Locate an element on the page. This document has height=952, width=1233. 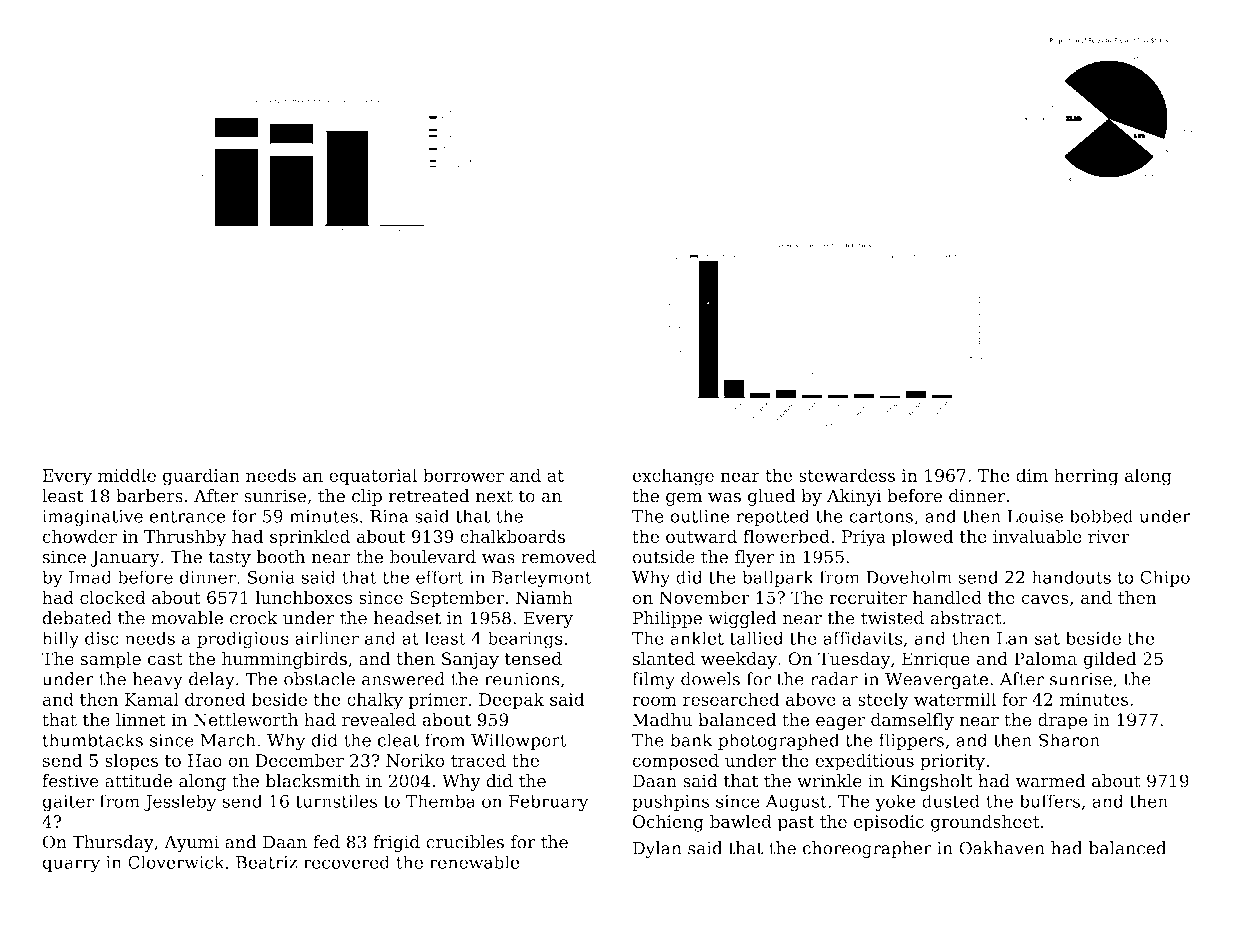
dim is located at coordinates (1032, 475).
